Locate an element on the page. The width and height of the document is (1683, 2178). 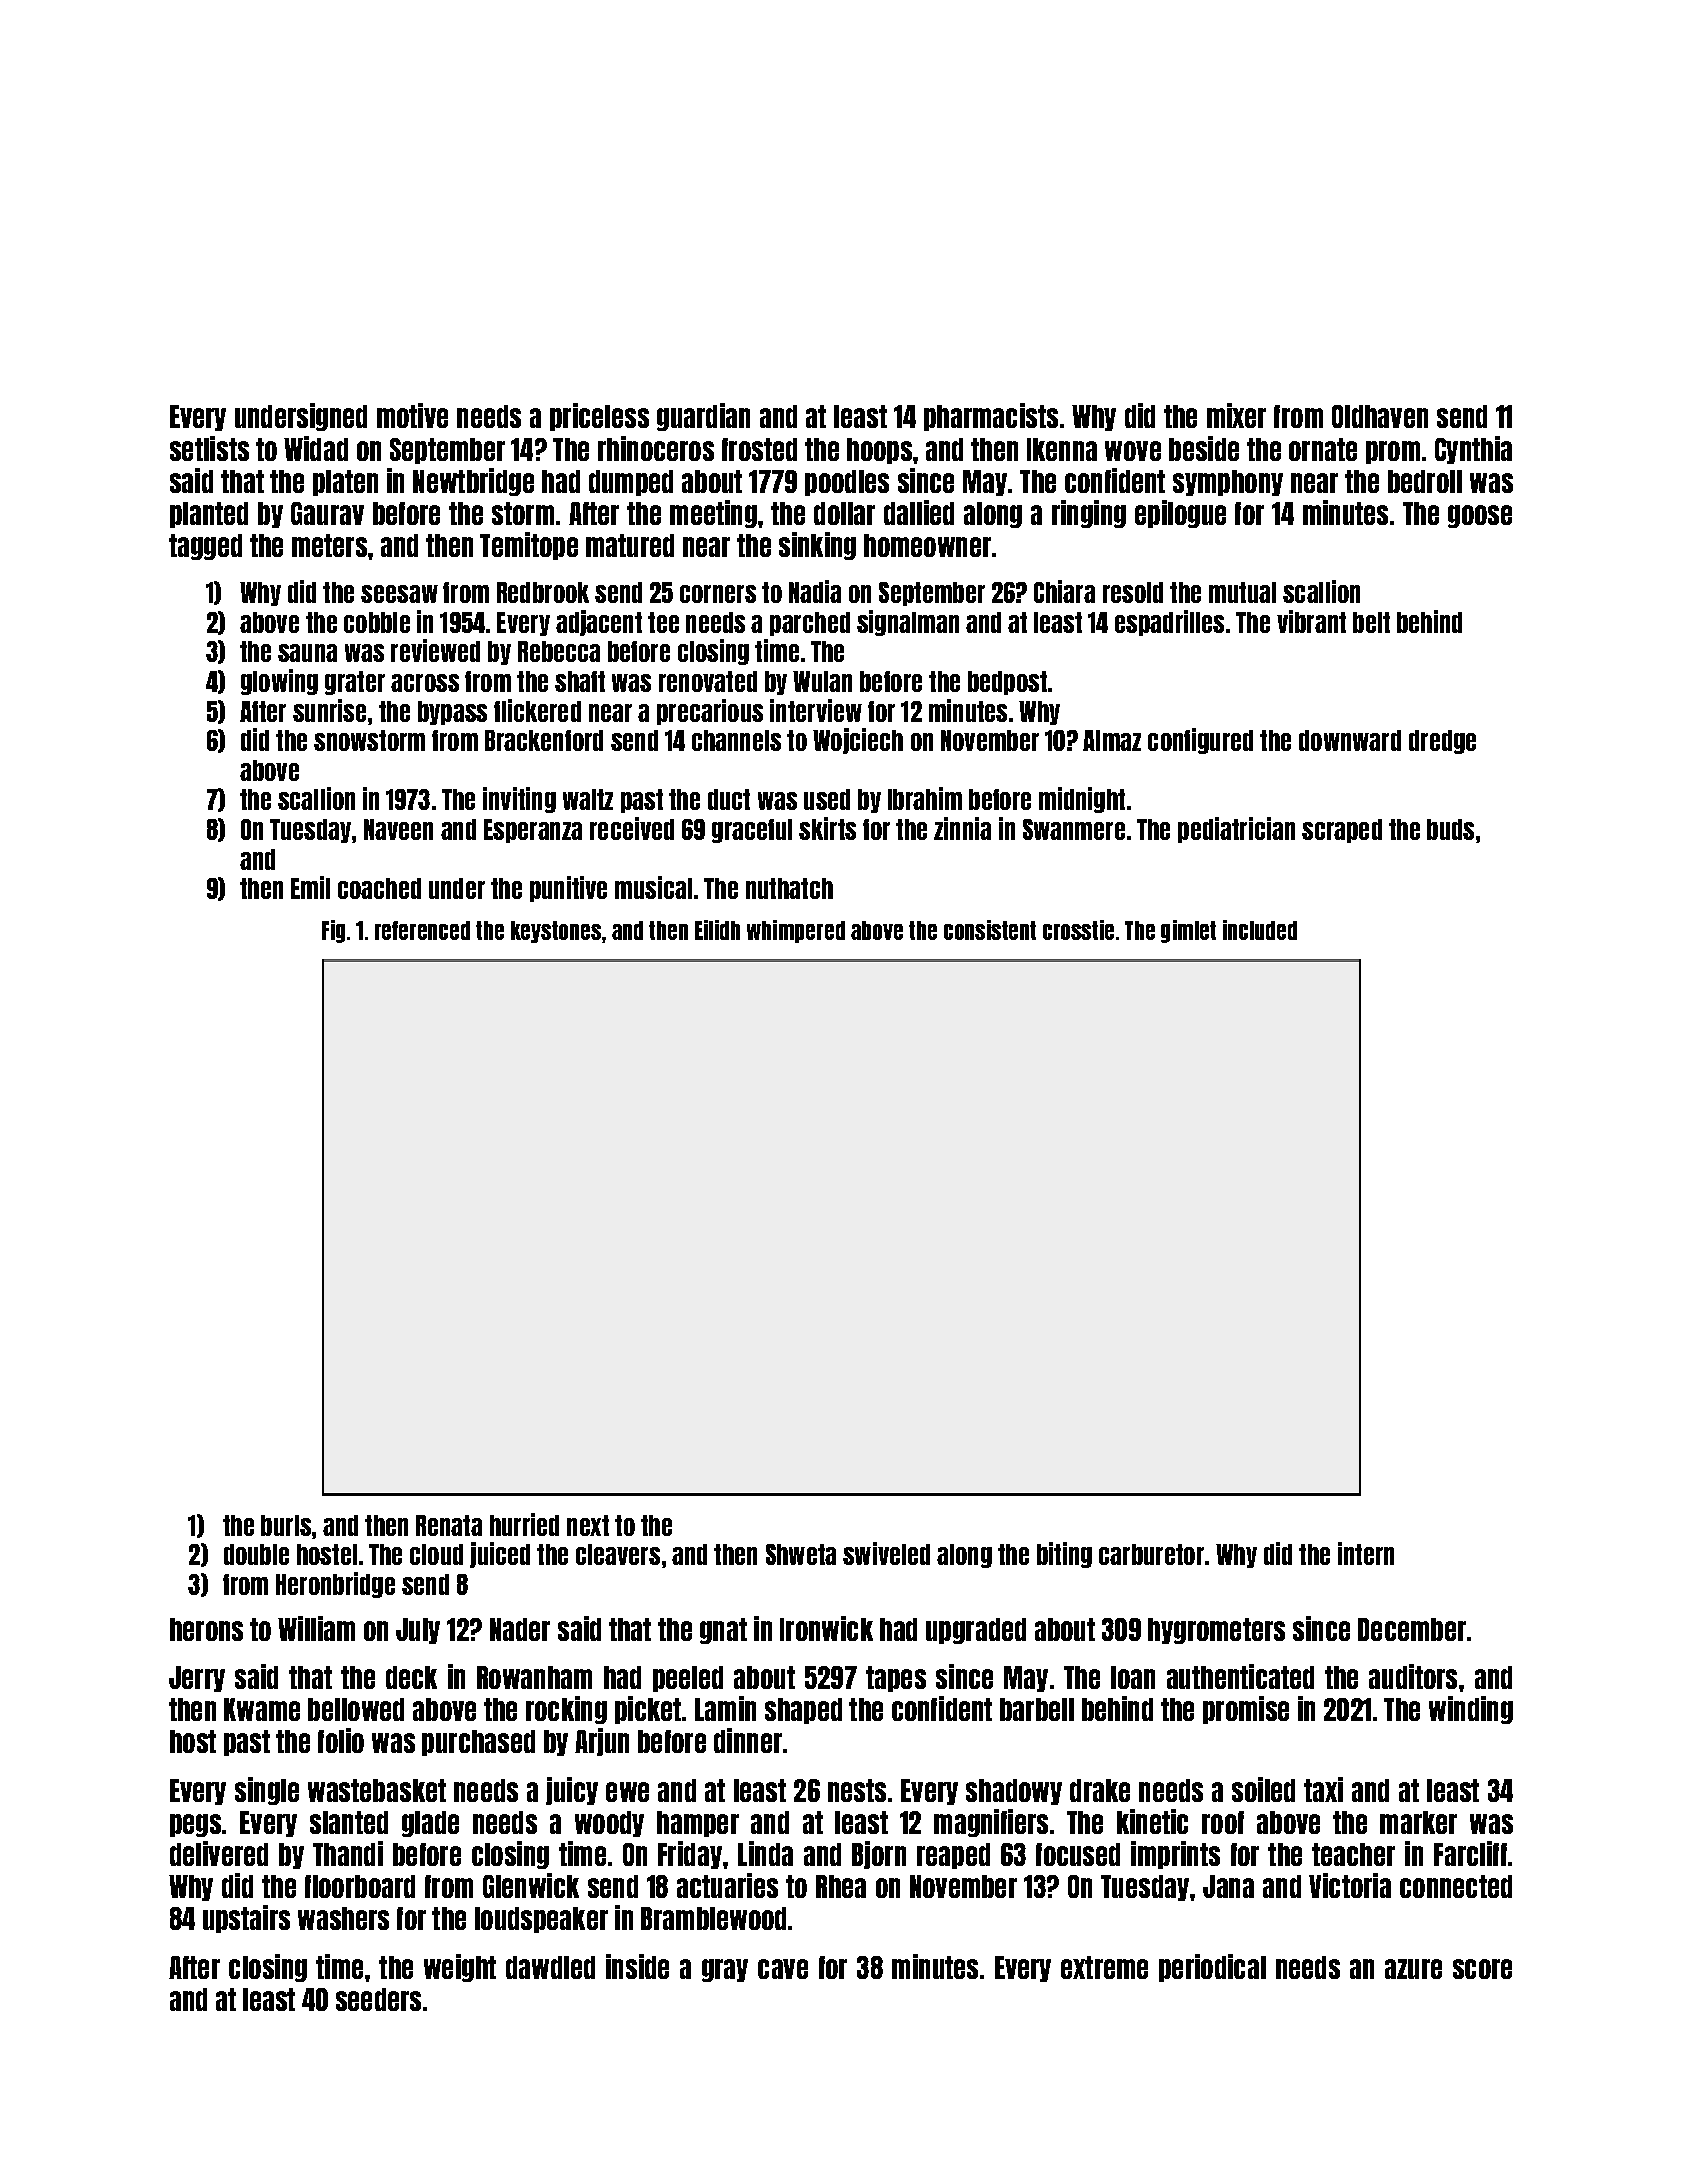
upstairs is located at coordinates (246, 1919).
